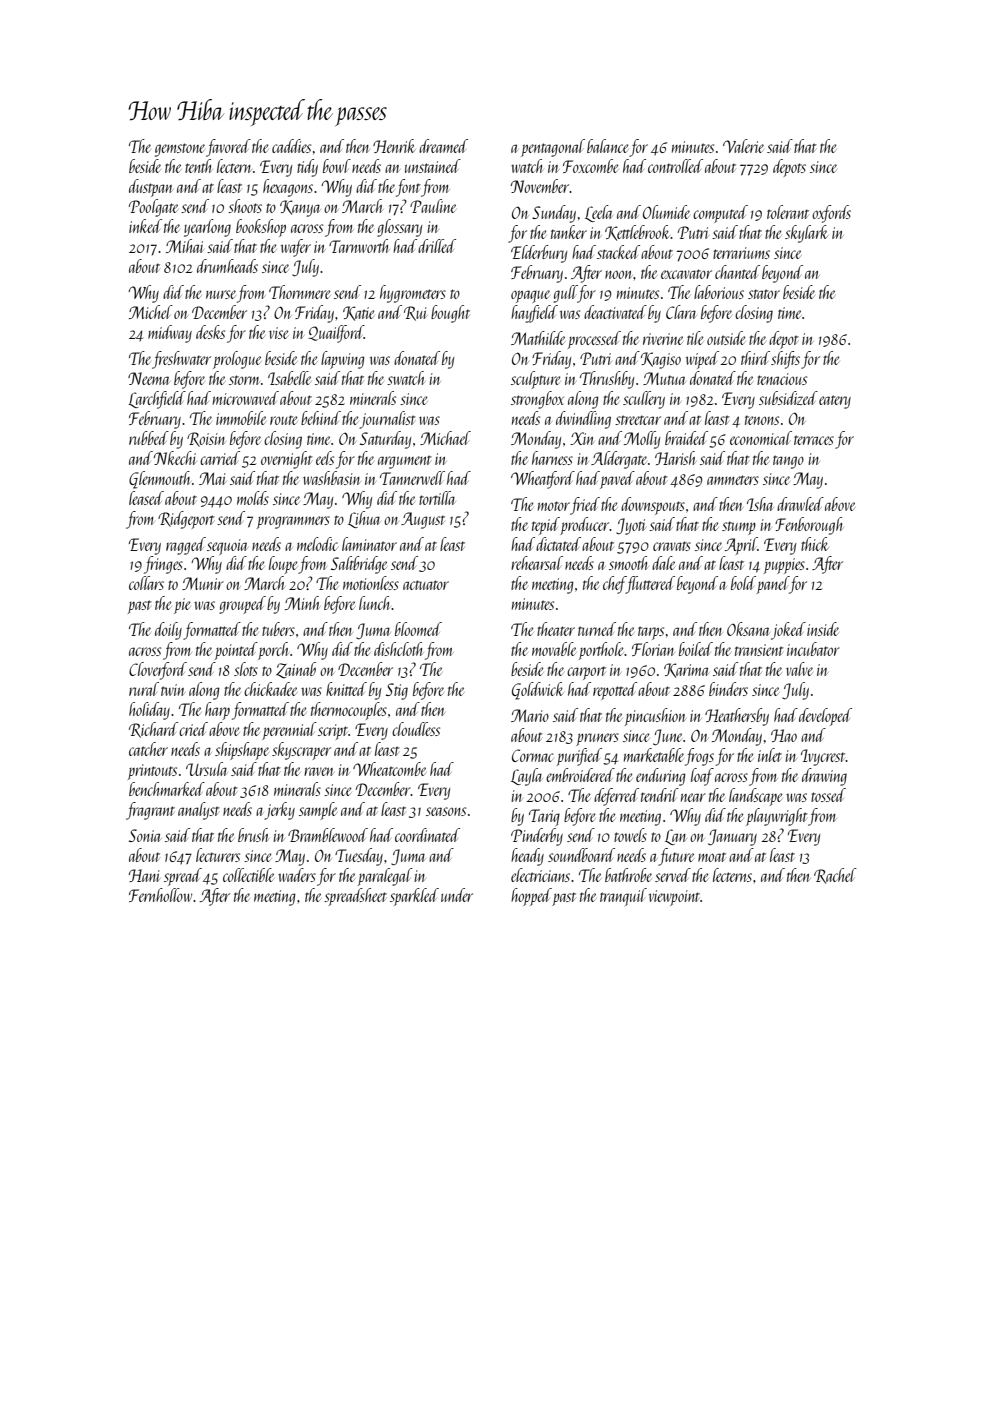 The width and height of the image is (985, 1426). Describe the element at coordinates (443, 146) in the image. I see `dreamed` at that location.
